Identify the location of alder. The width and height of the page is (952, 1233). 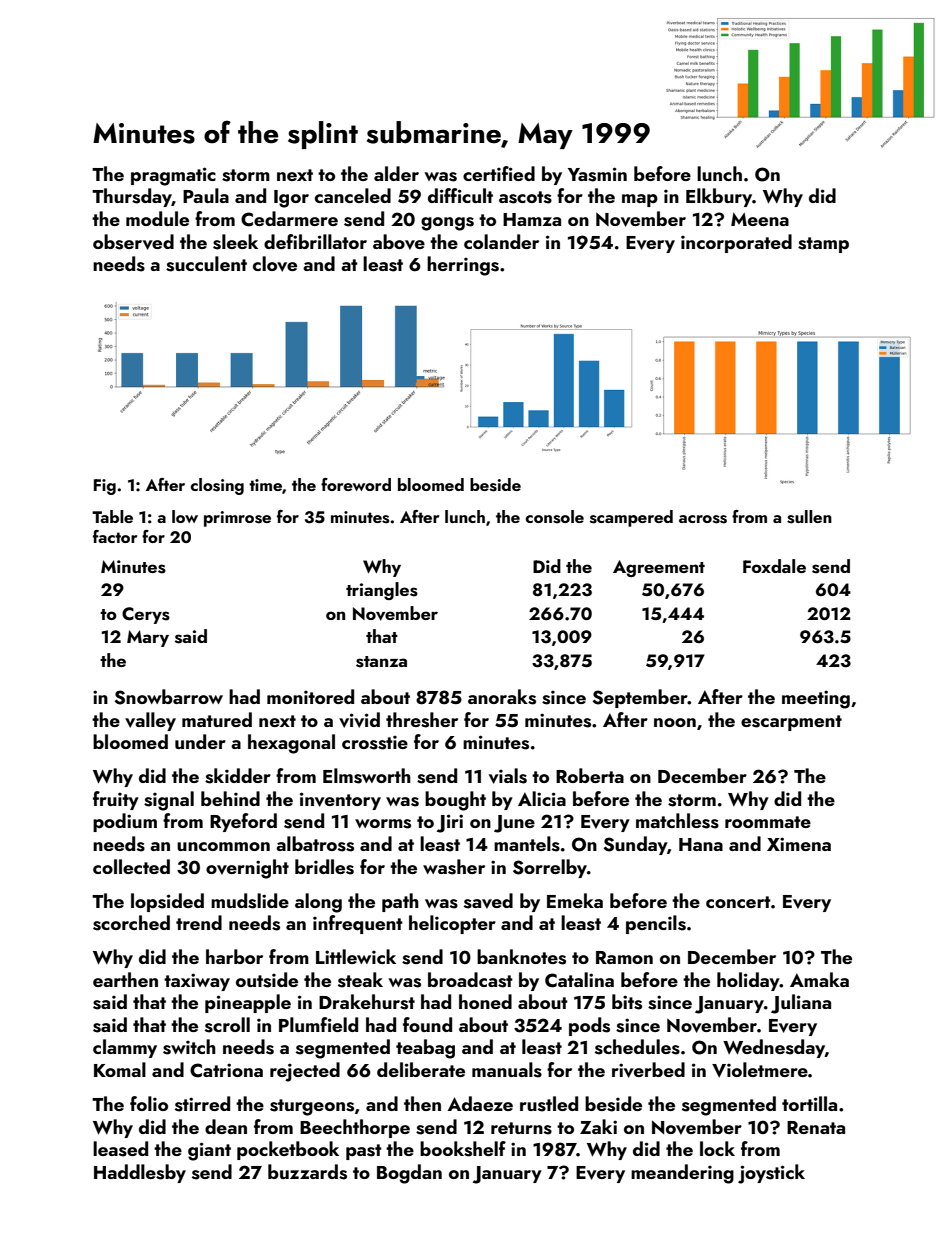
(396, 173).
